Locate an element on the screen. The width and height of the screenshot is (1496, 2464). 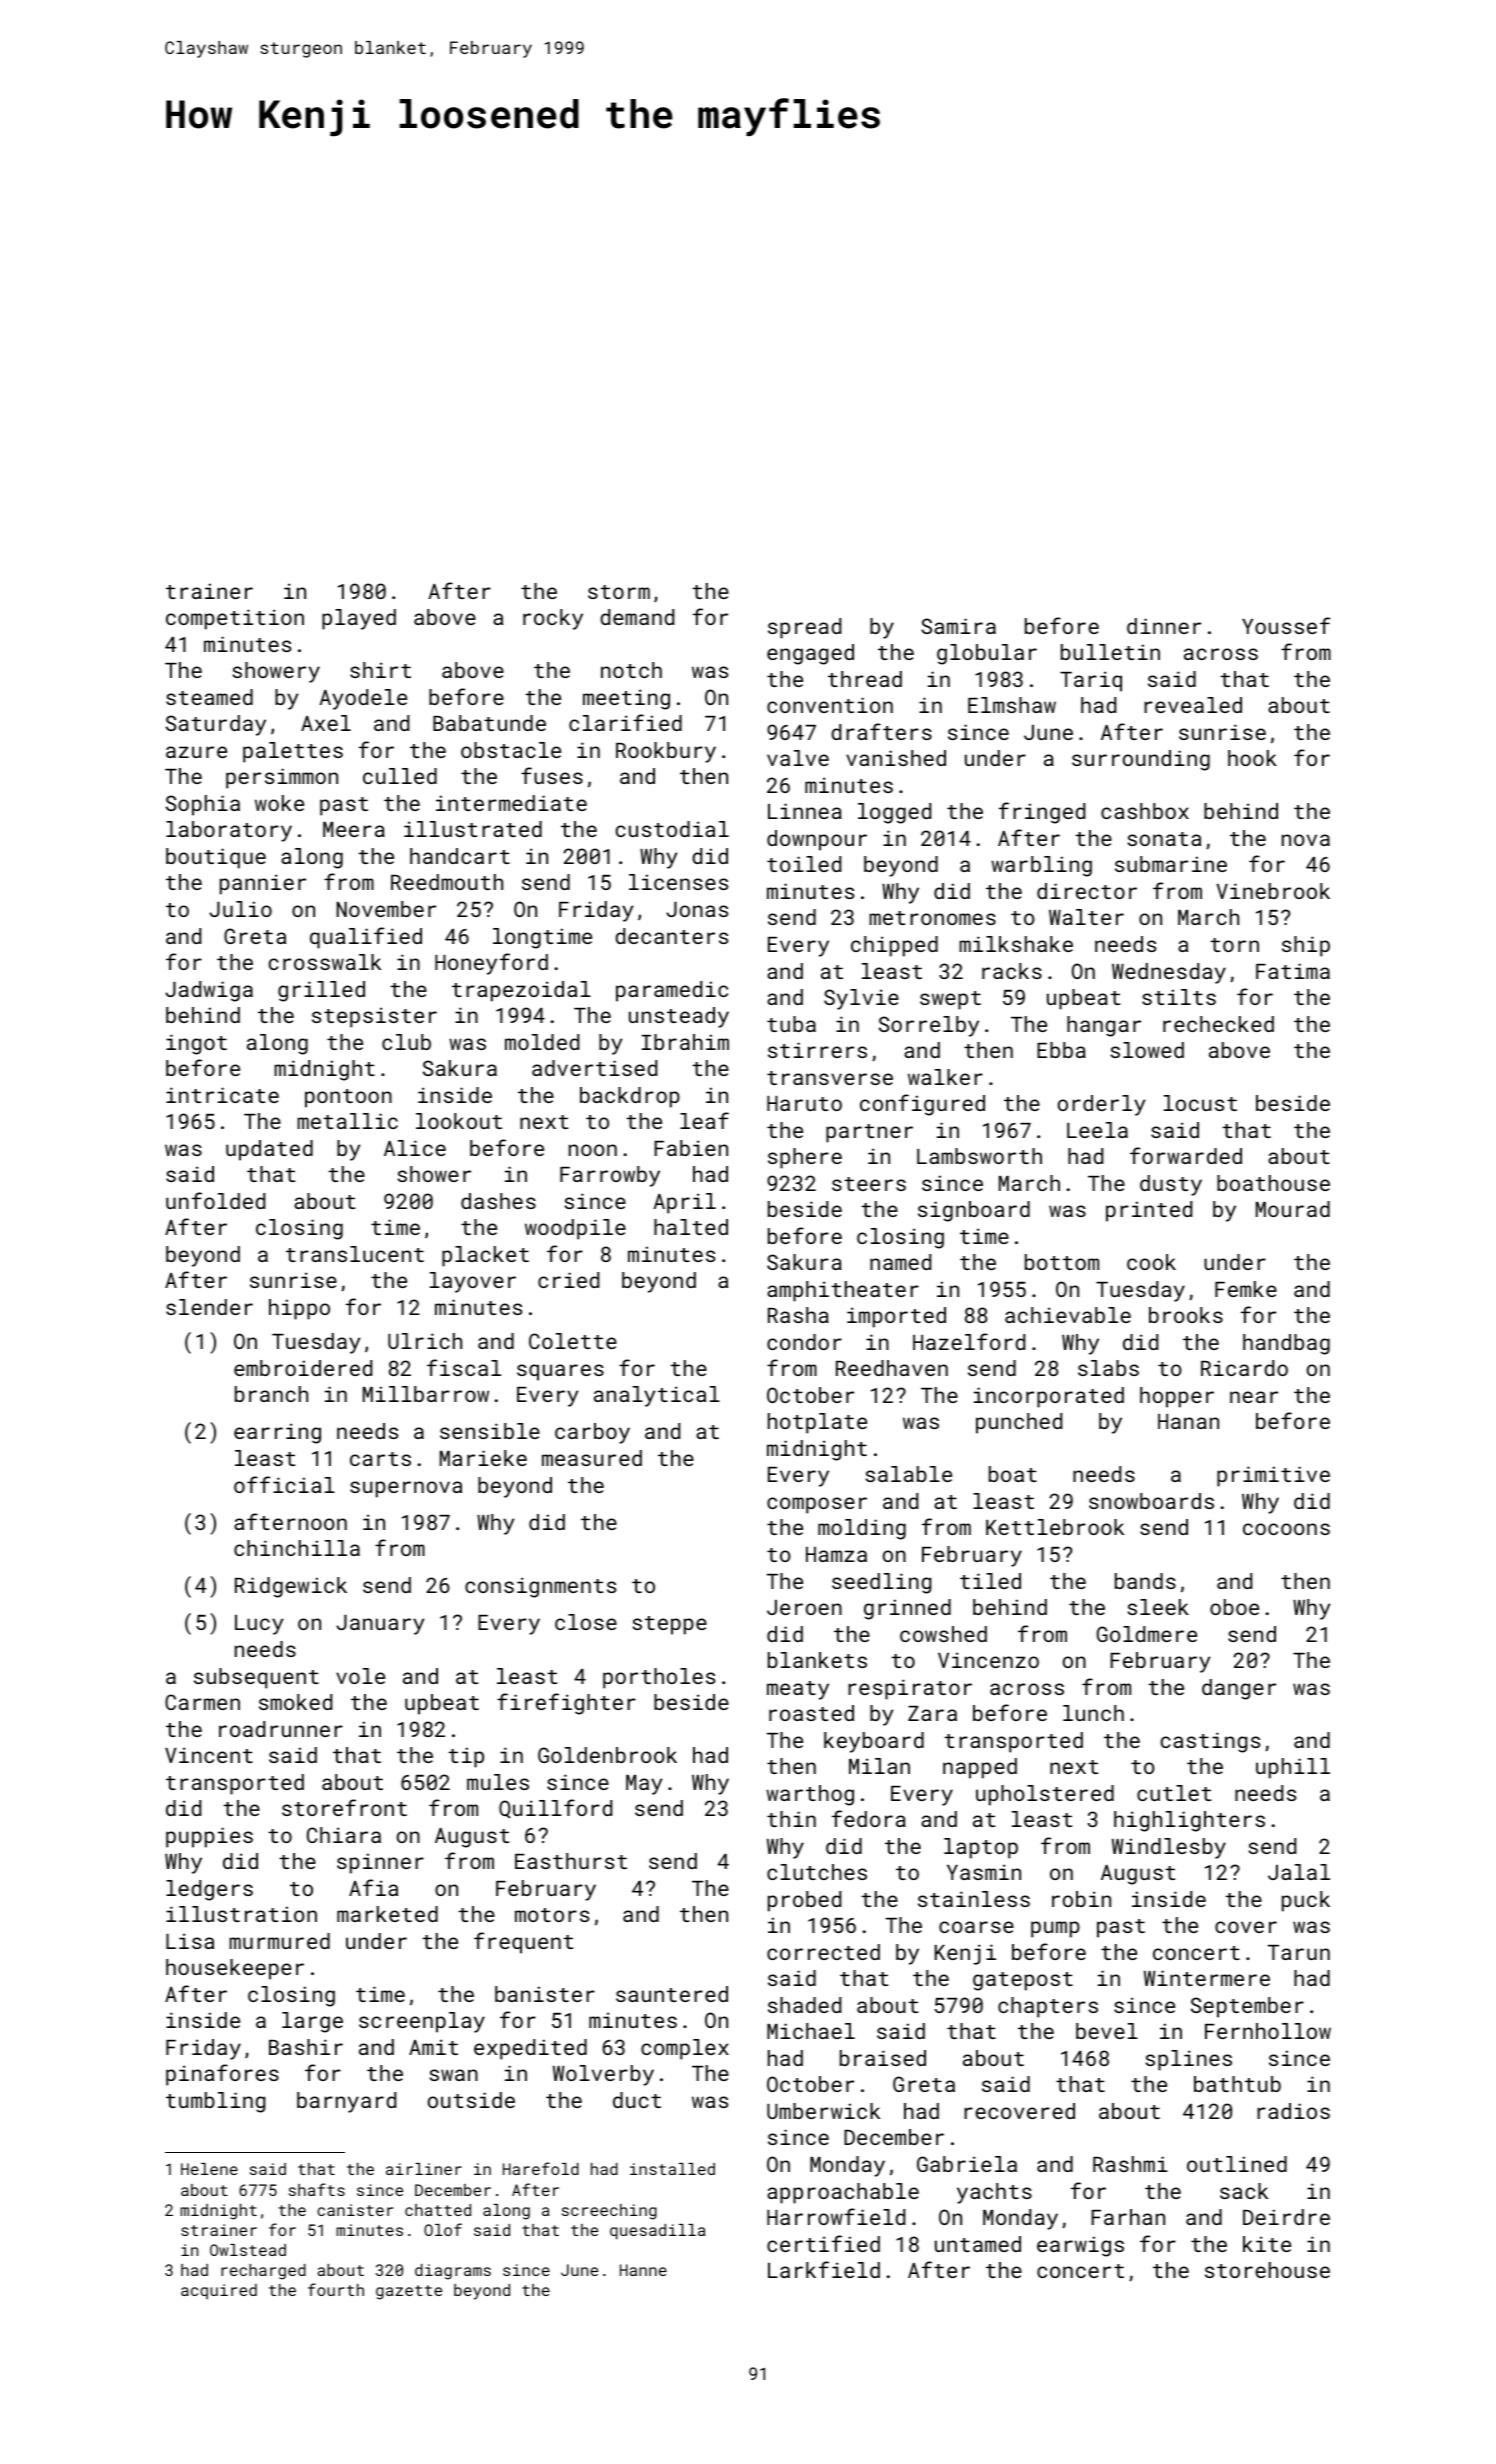
slowed is located at coordinates (1147, 1050).
